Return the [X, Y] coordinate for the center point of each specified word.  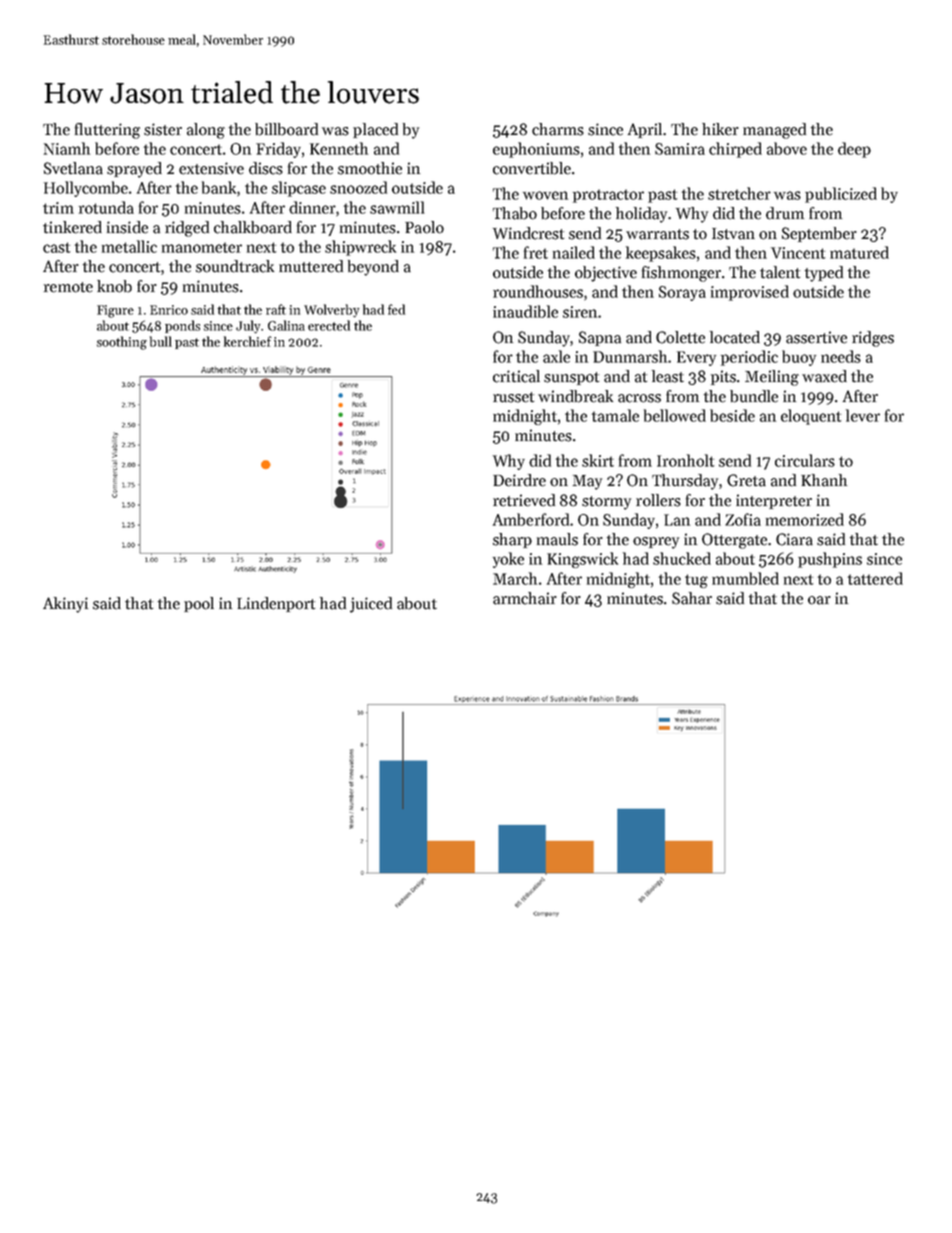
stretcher [739, 193]
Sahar [692, 598]
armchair [525, 598]
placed [375, 130]
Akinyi [65, 605]
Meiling [772, 378]
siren [580, 312]
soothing [122, 343]
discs [266, 168]
